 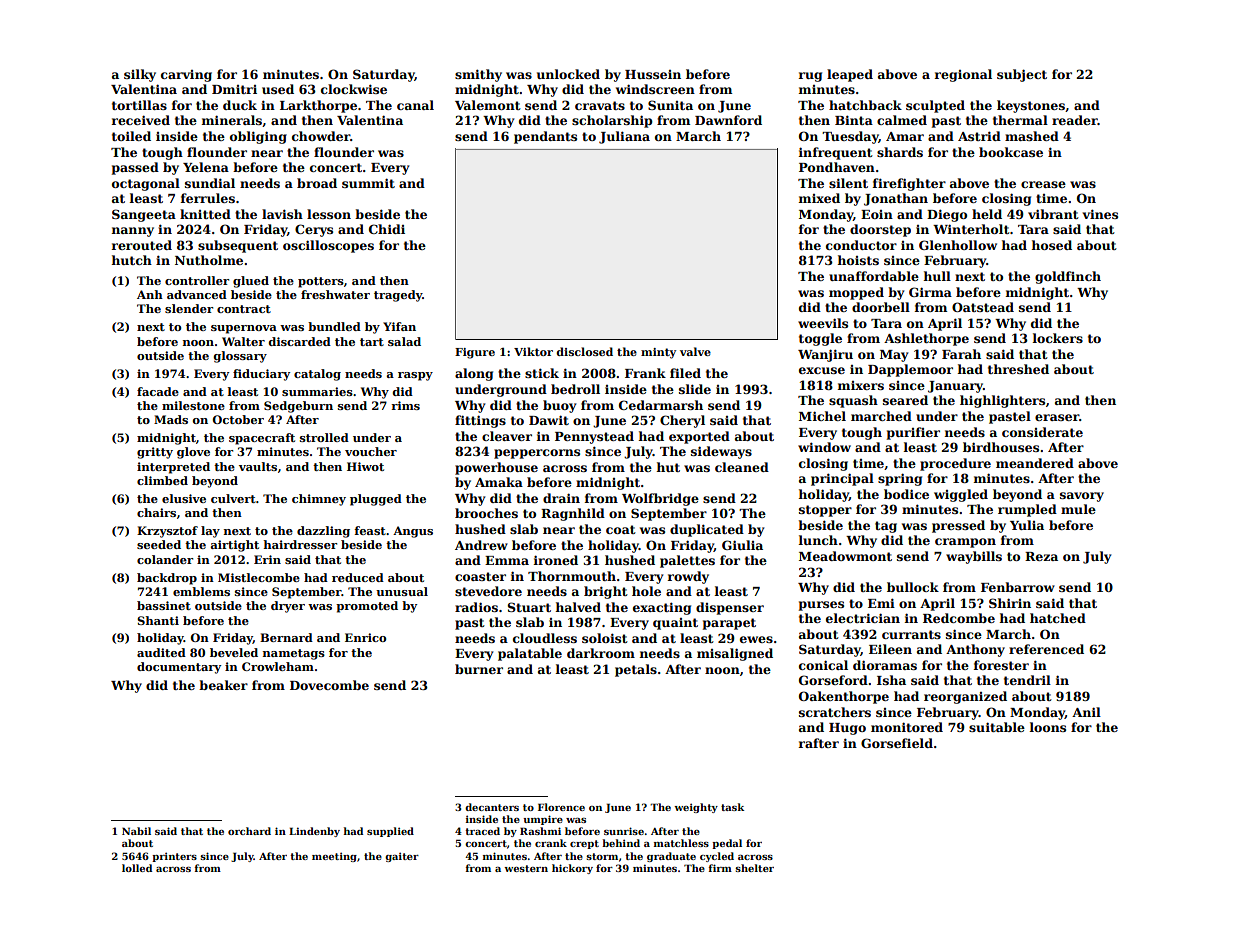 What do you see at coordinates (1068, 277) in the image?
I see `goldfinch` at bounding box center [1068, 277].
